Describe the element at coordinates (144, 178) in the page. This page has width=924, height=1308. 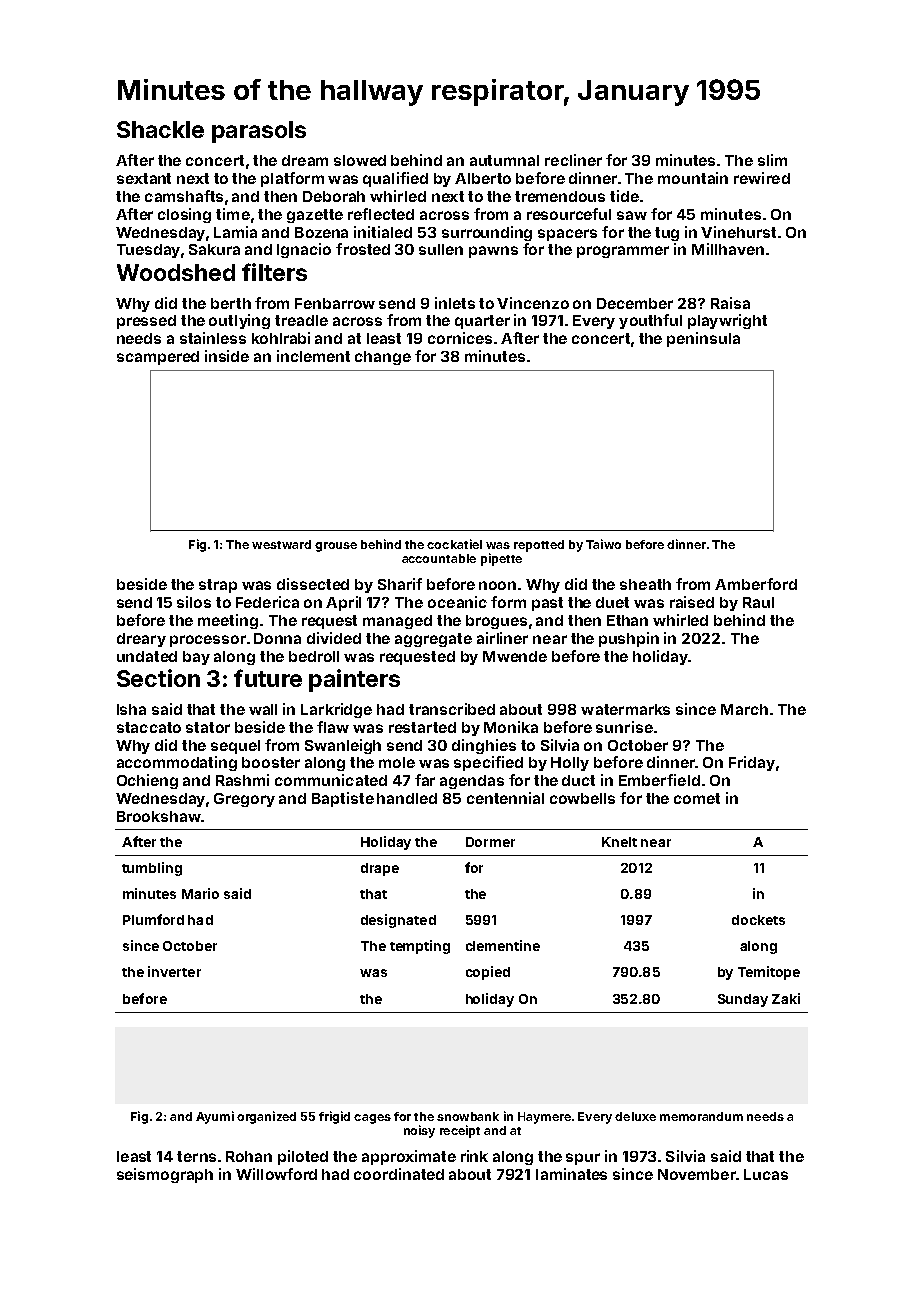
I see `sextant` at that location.
